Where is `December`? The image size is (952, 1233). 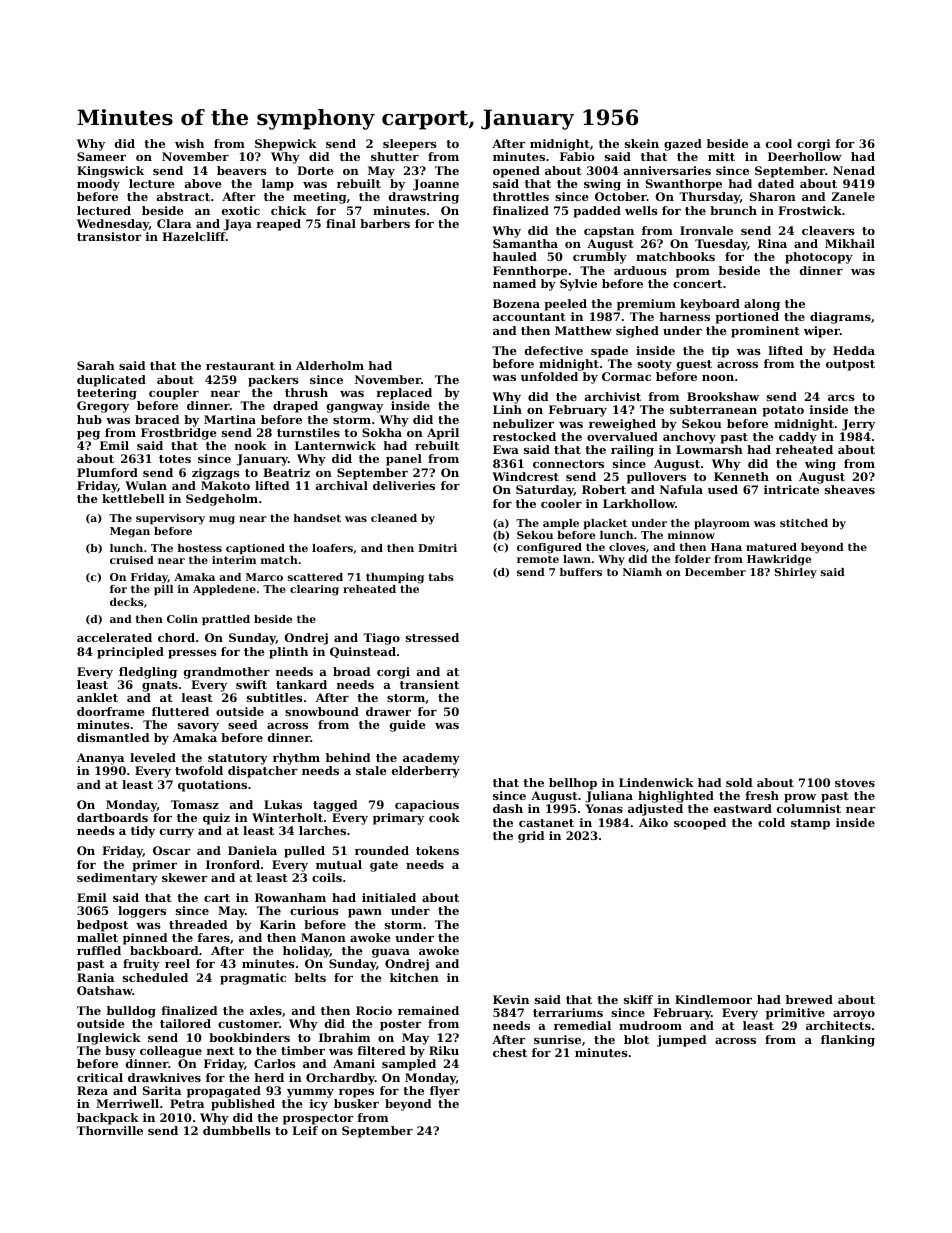
December is located at coordinates (715, 572).
